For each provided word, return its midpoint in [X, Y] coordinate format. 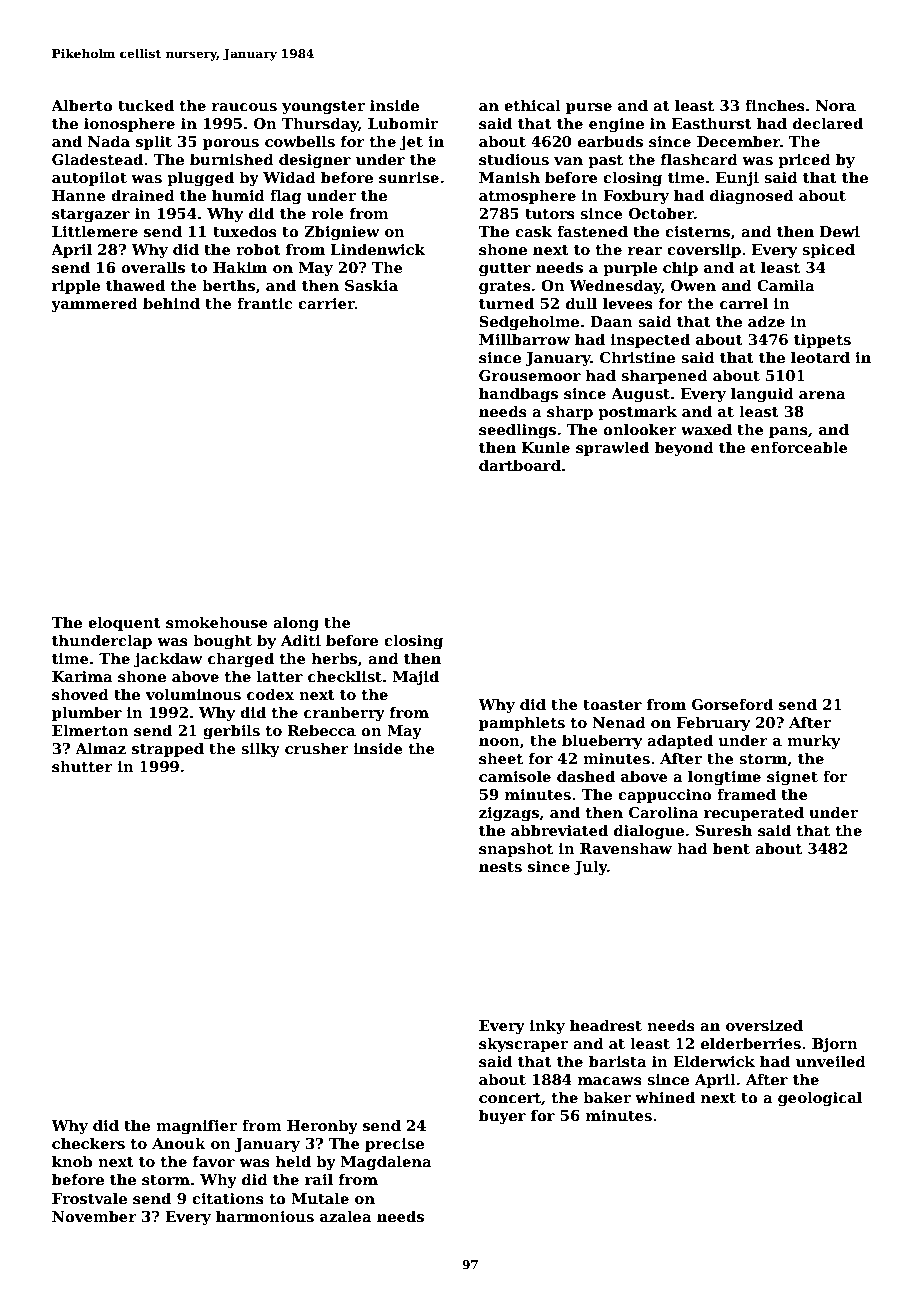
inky [547, 1026]
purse [589, 108]
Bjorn [835, 1045]
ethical [532, 105]
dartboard [520, 465]
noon [499, 742]
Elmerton [90, 730]
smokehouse [217, 622]
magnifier [196, 1126]
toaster [612, 705]
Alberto [82, 105]
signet [792, 778]
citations [228, 1199]
